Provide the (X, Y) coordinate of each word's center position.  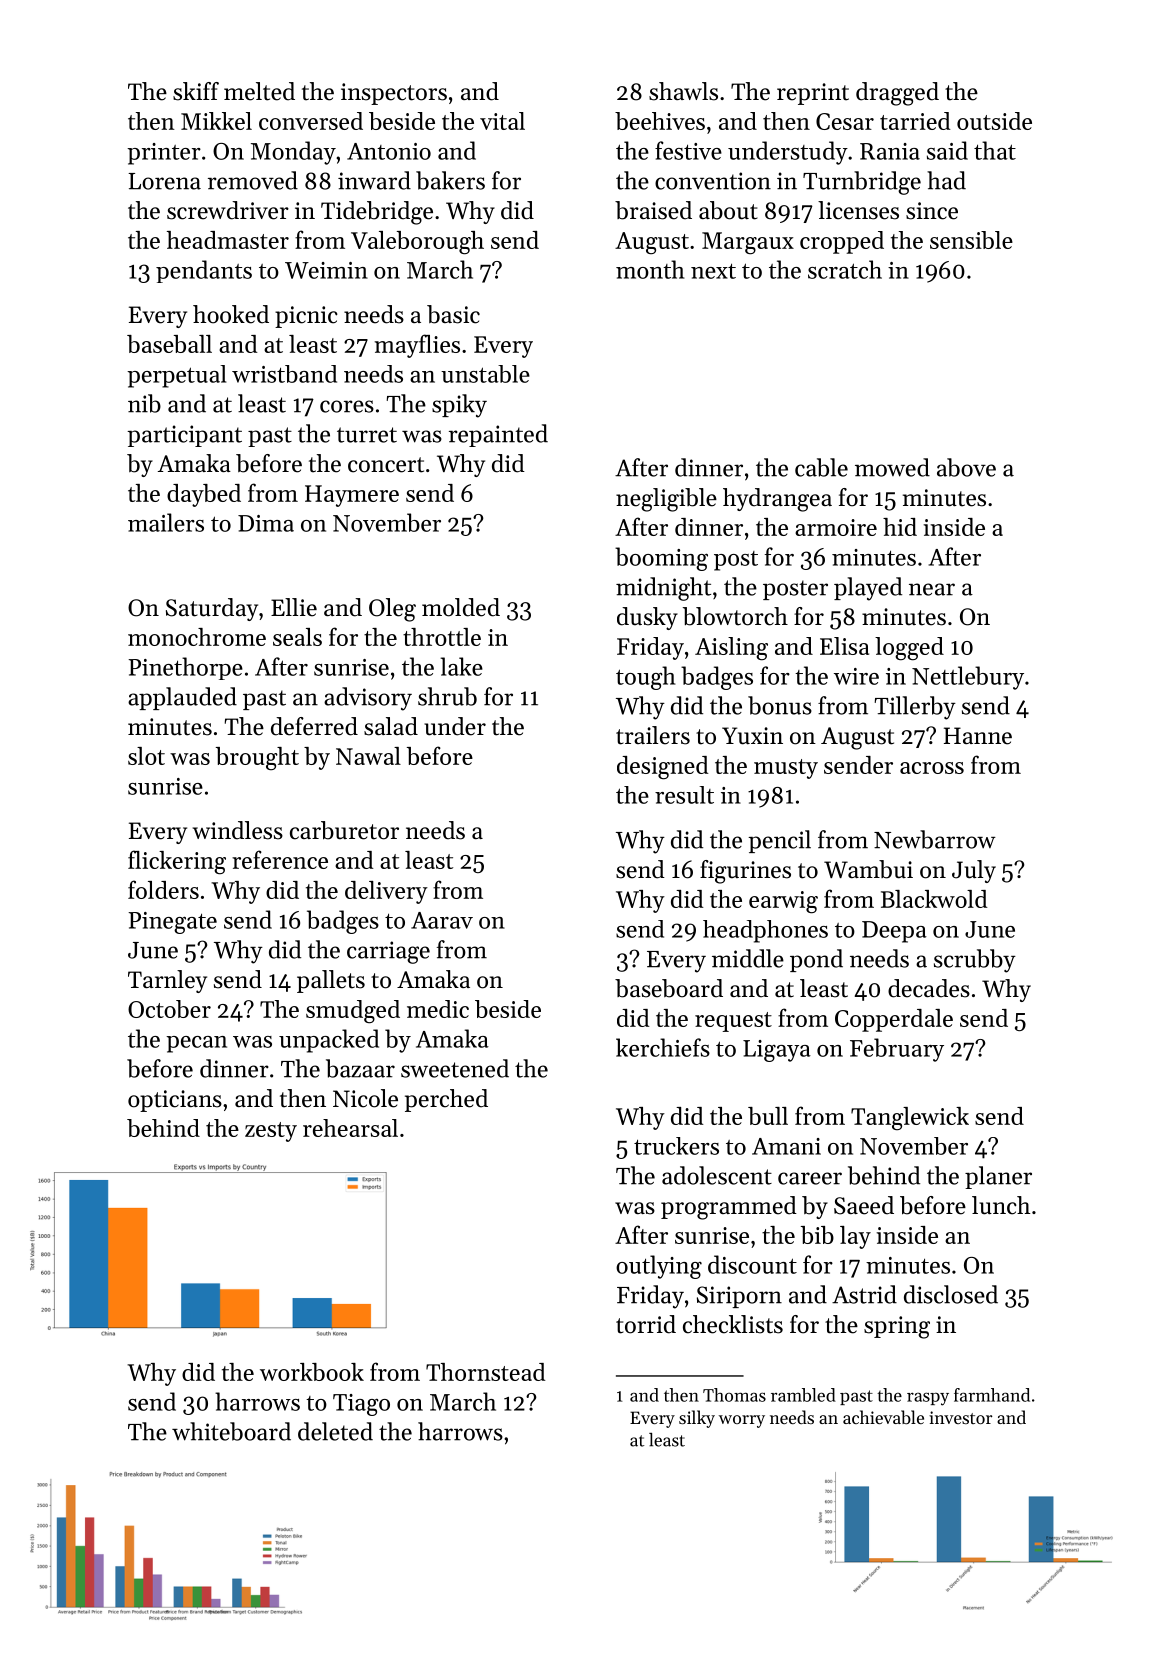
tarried (915, 121)
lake (461, 666)
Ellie (294, 607)
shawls (683, 91)
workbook (312, 1372)
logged (909, 649)
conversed (311, 121)
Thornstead (486, 1372)
